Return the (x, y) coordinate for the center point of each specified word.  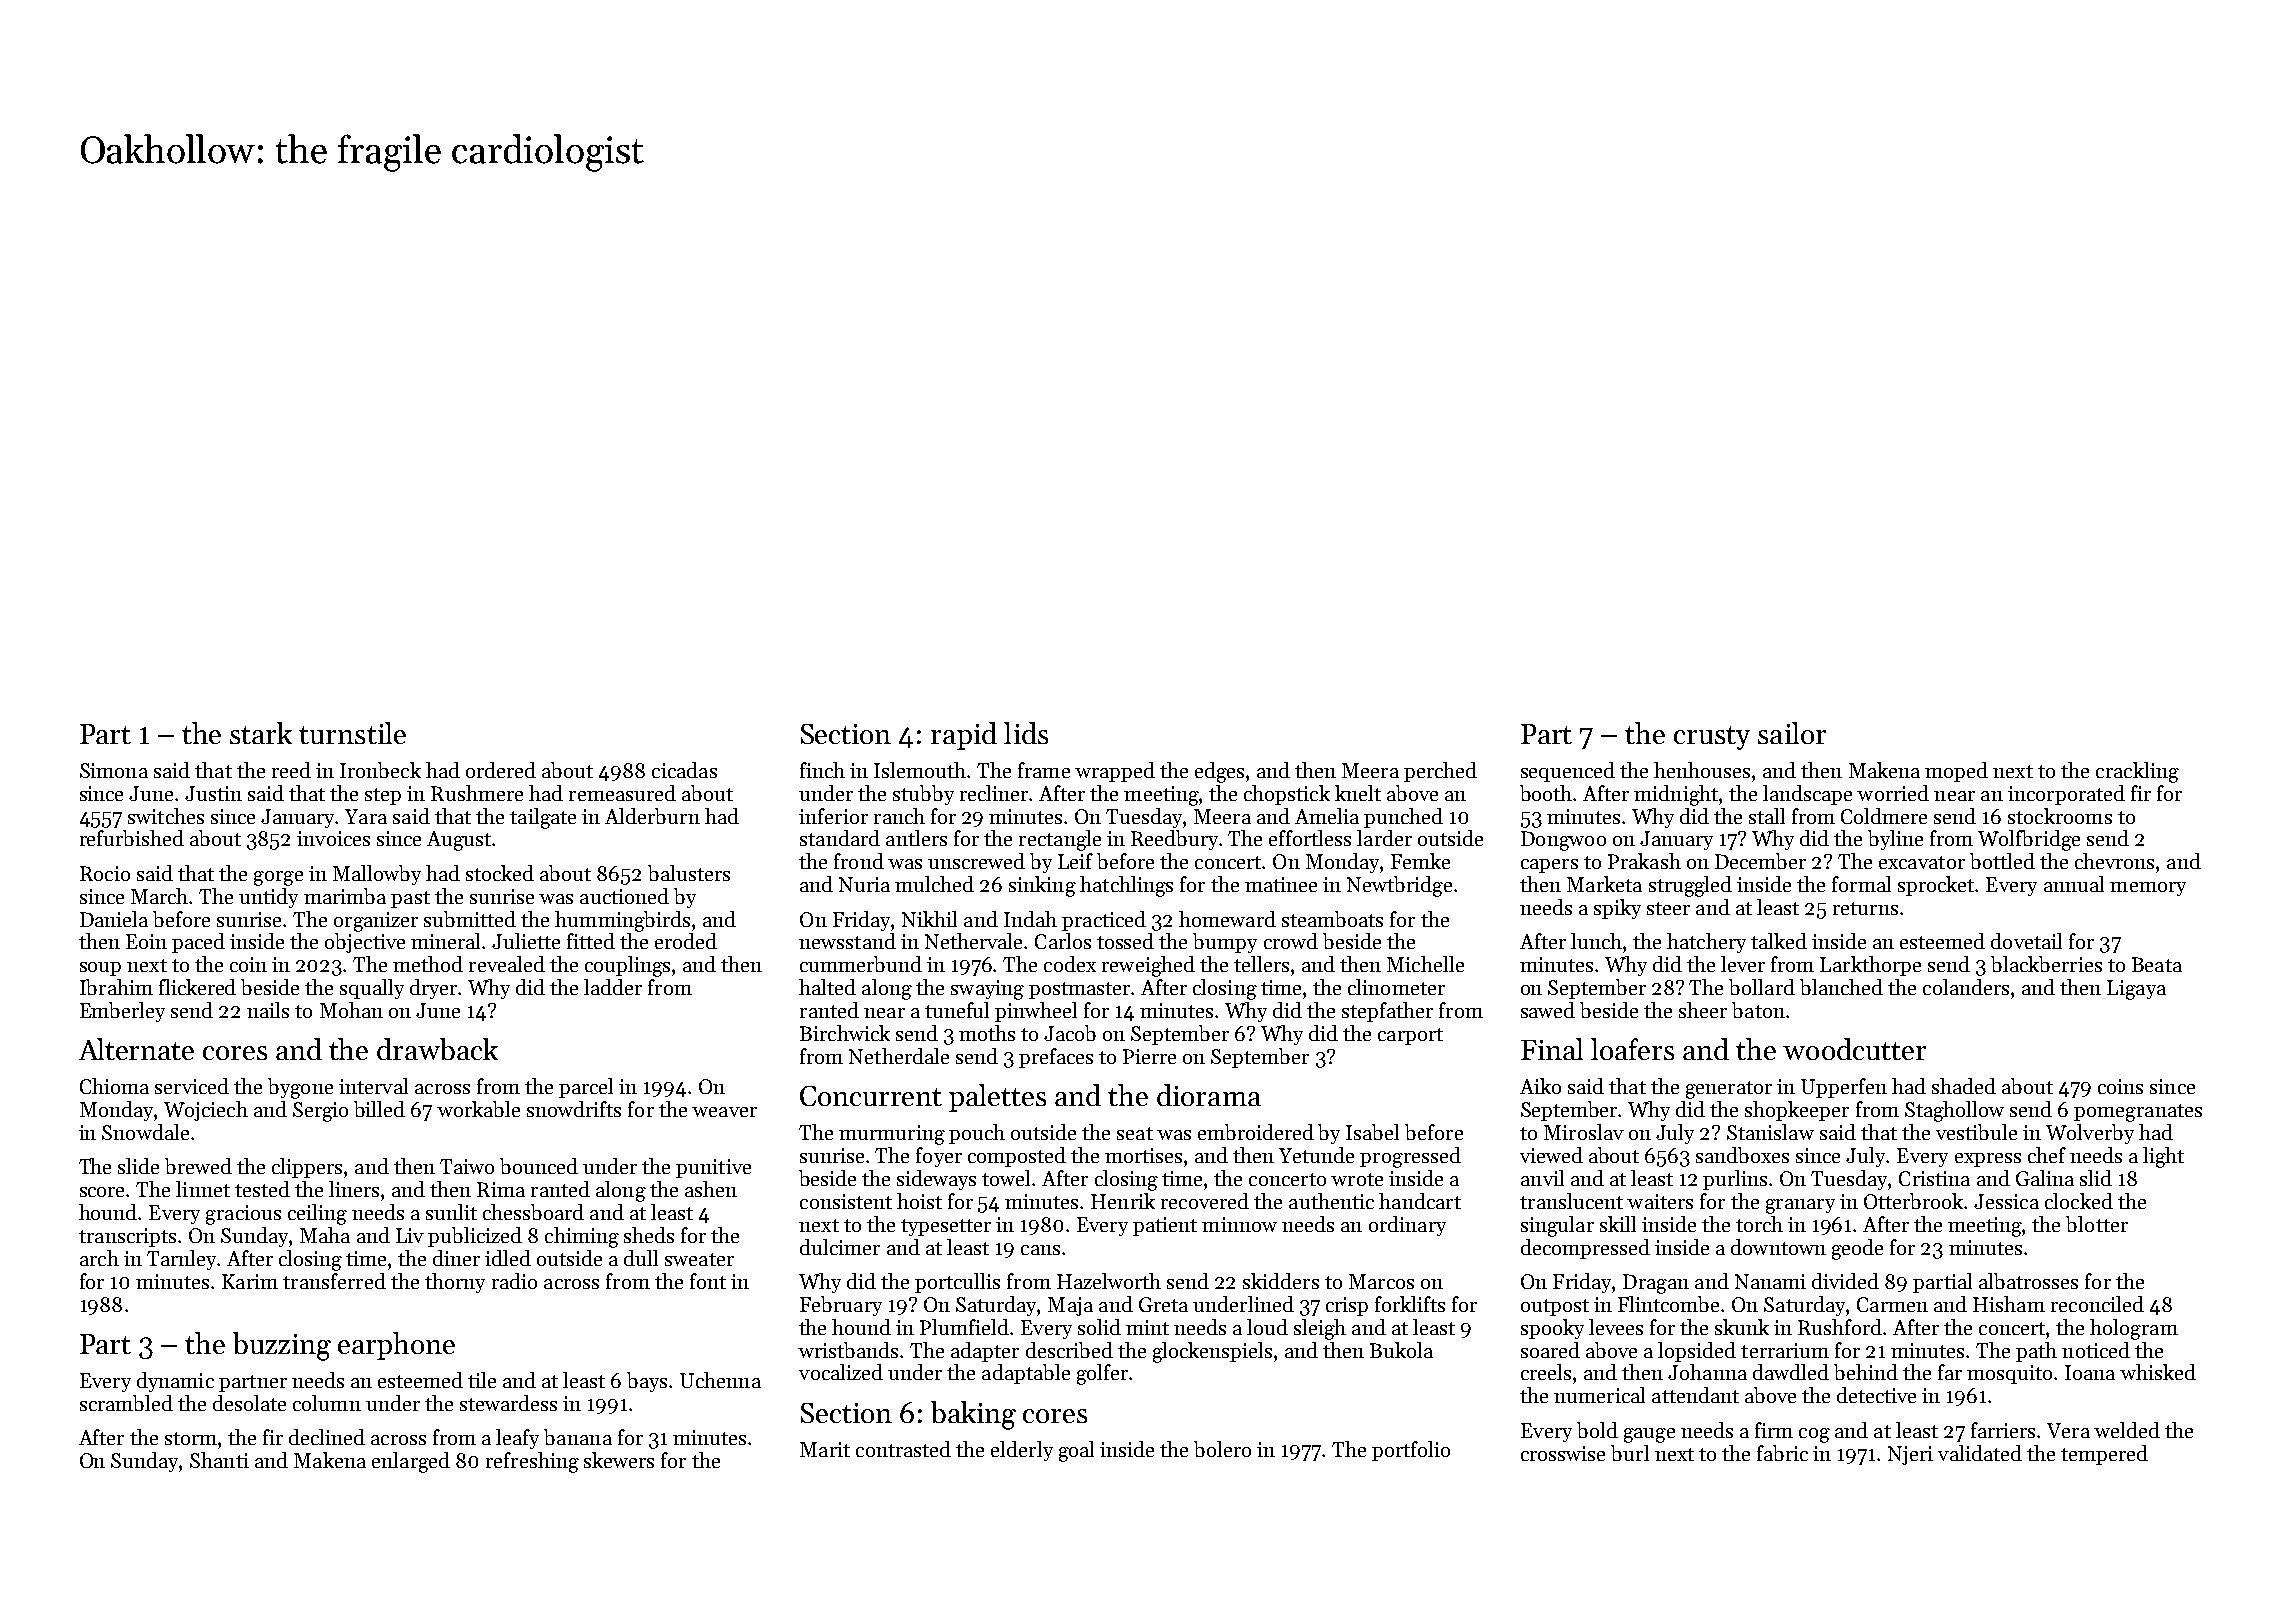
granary (1800, 1206)
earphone (396, 1346)
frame (1044, 770)
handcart (1420, 1201)
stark (261, 733)
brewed (198, 1166)
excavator (1922, 862)
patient (1165, 1226)
